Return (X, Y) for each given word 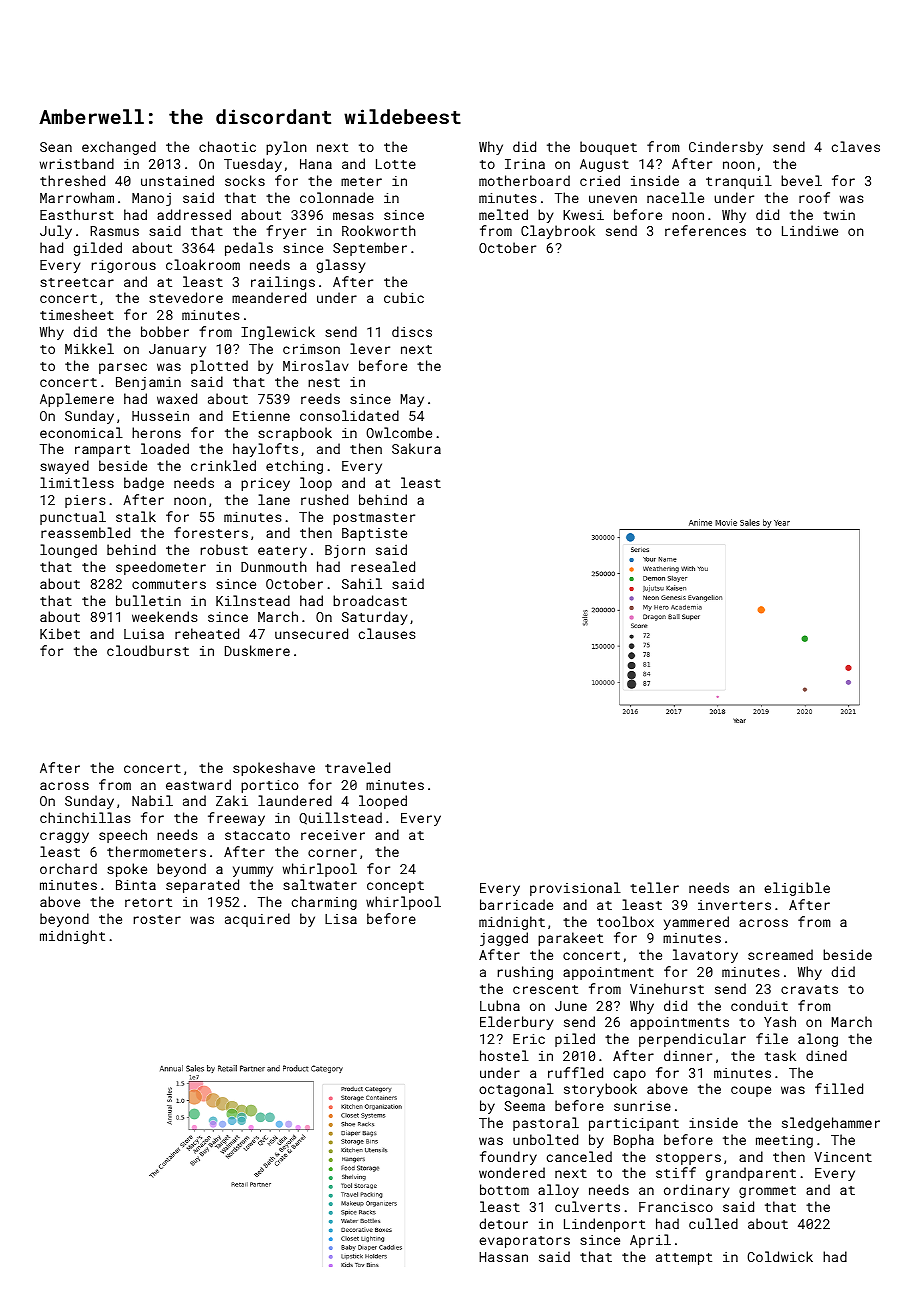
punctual (73, 518)
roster (157, 919)
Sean (56, 147)
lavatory (705, 956)
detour (503, 1223)
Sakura (416, 448)
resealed (383, 566)
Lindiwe (810, 230)
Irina (525, 164)
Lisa (341, 919)
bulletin (148, 600)
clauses (387, 633)
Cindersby (726, 148)
